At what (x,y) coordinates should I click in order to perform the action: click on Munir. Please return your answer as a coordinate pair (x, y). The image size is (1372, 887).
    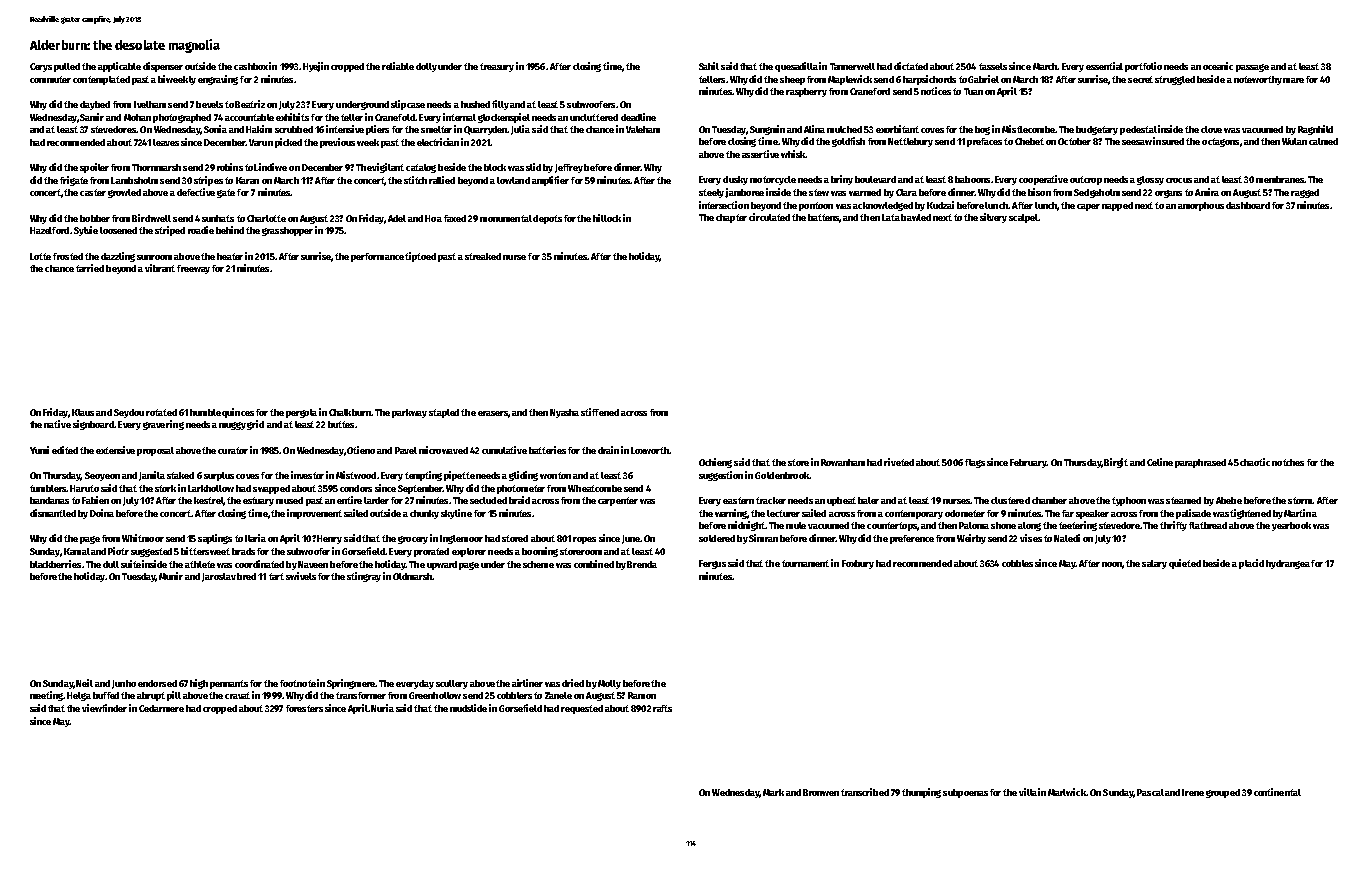
    Looking at the image, I should click on (171, 576).
